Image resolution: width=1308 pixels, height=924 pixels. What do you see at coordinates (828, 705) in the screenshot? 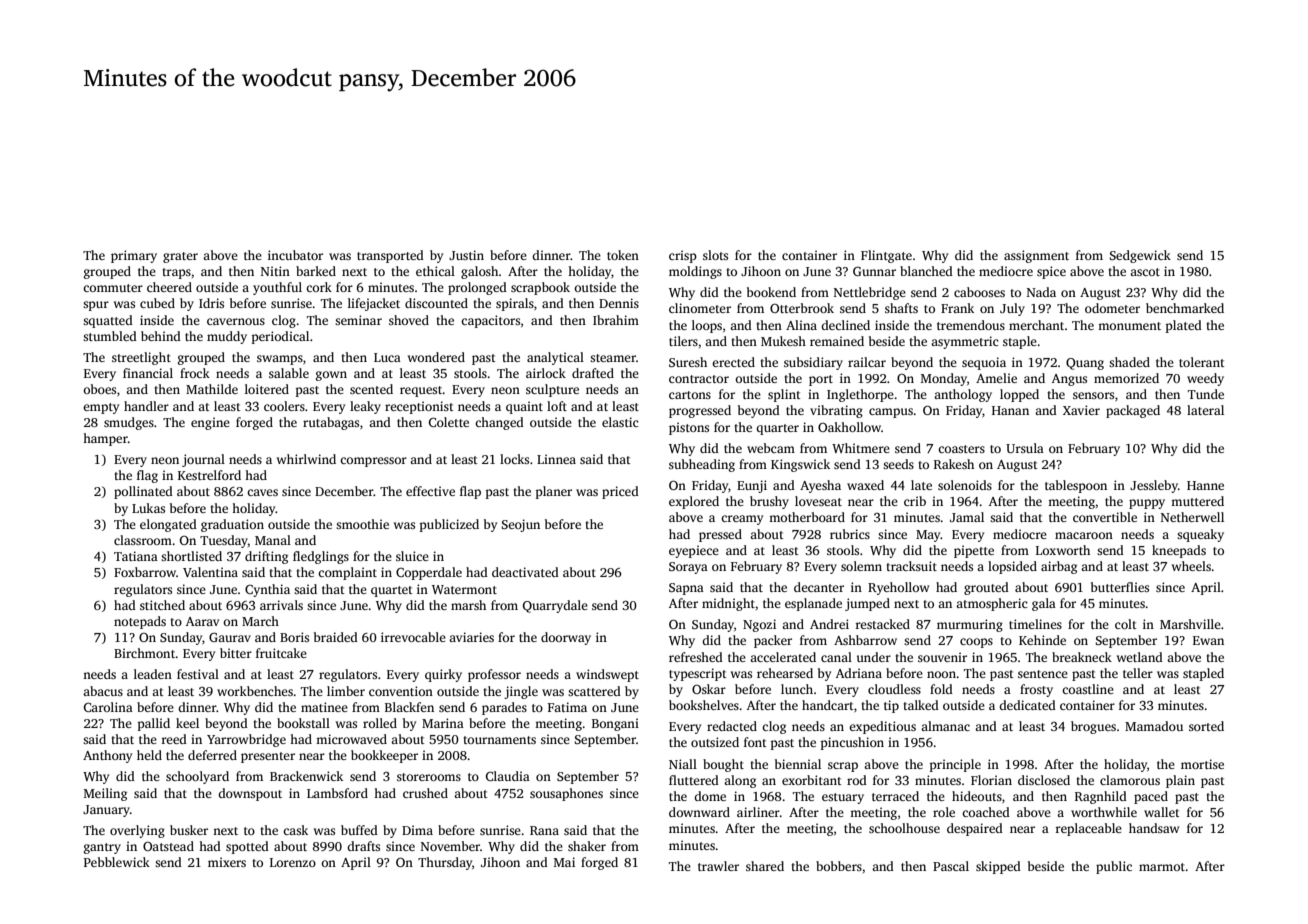
I see `handcart` at bounding box center [828, 705].
